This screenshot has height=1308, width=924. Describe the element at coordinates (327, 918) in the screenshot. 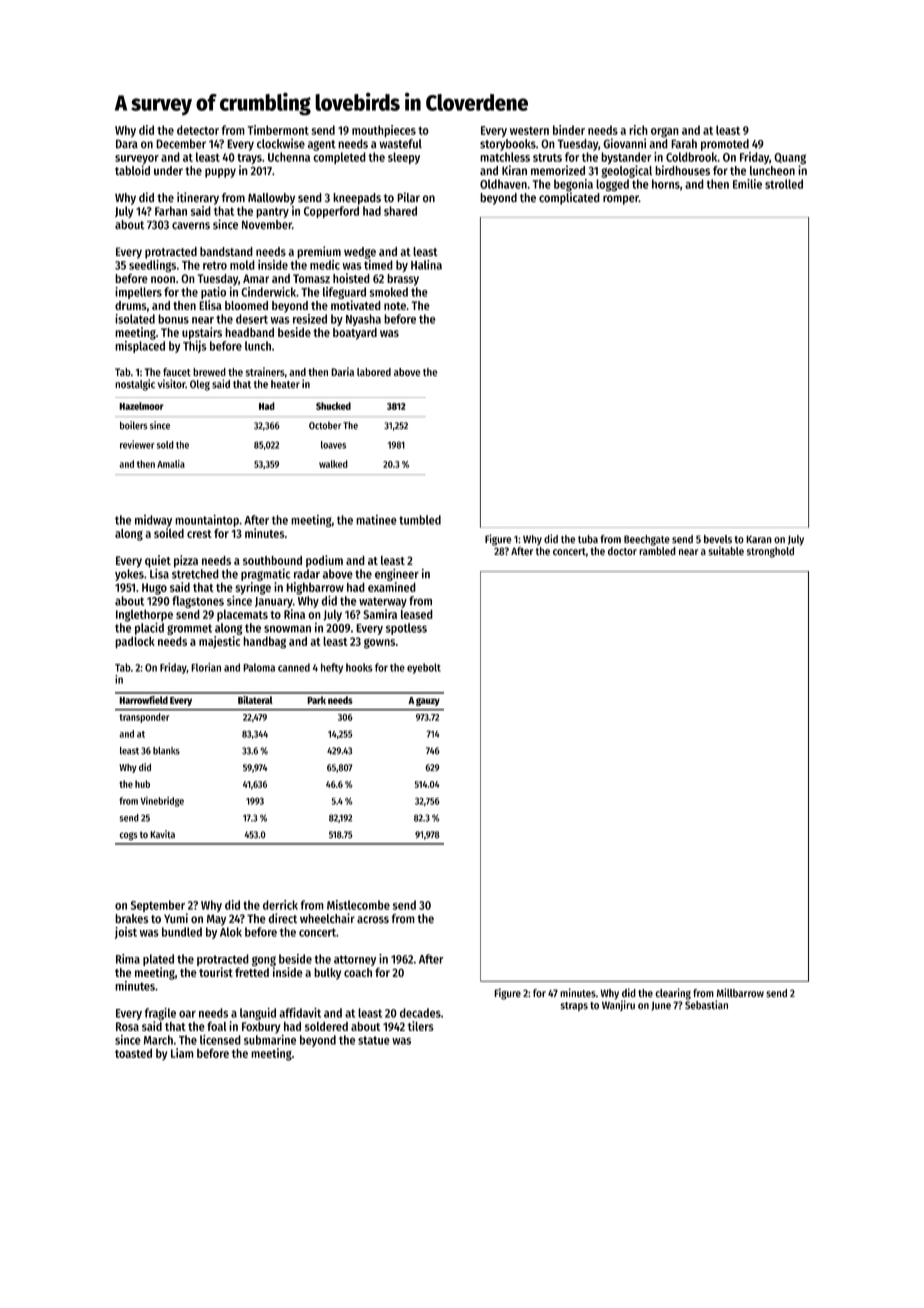

I see `wheelchair` at that location.
